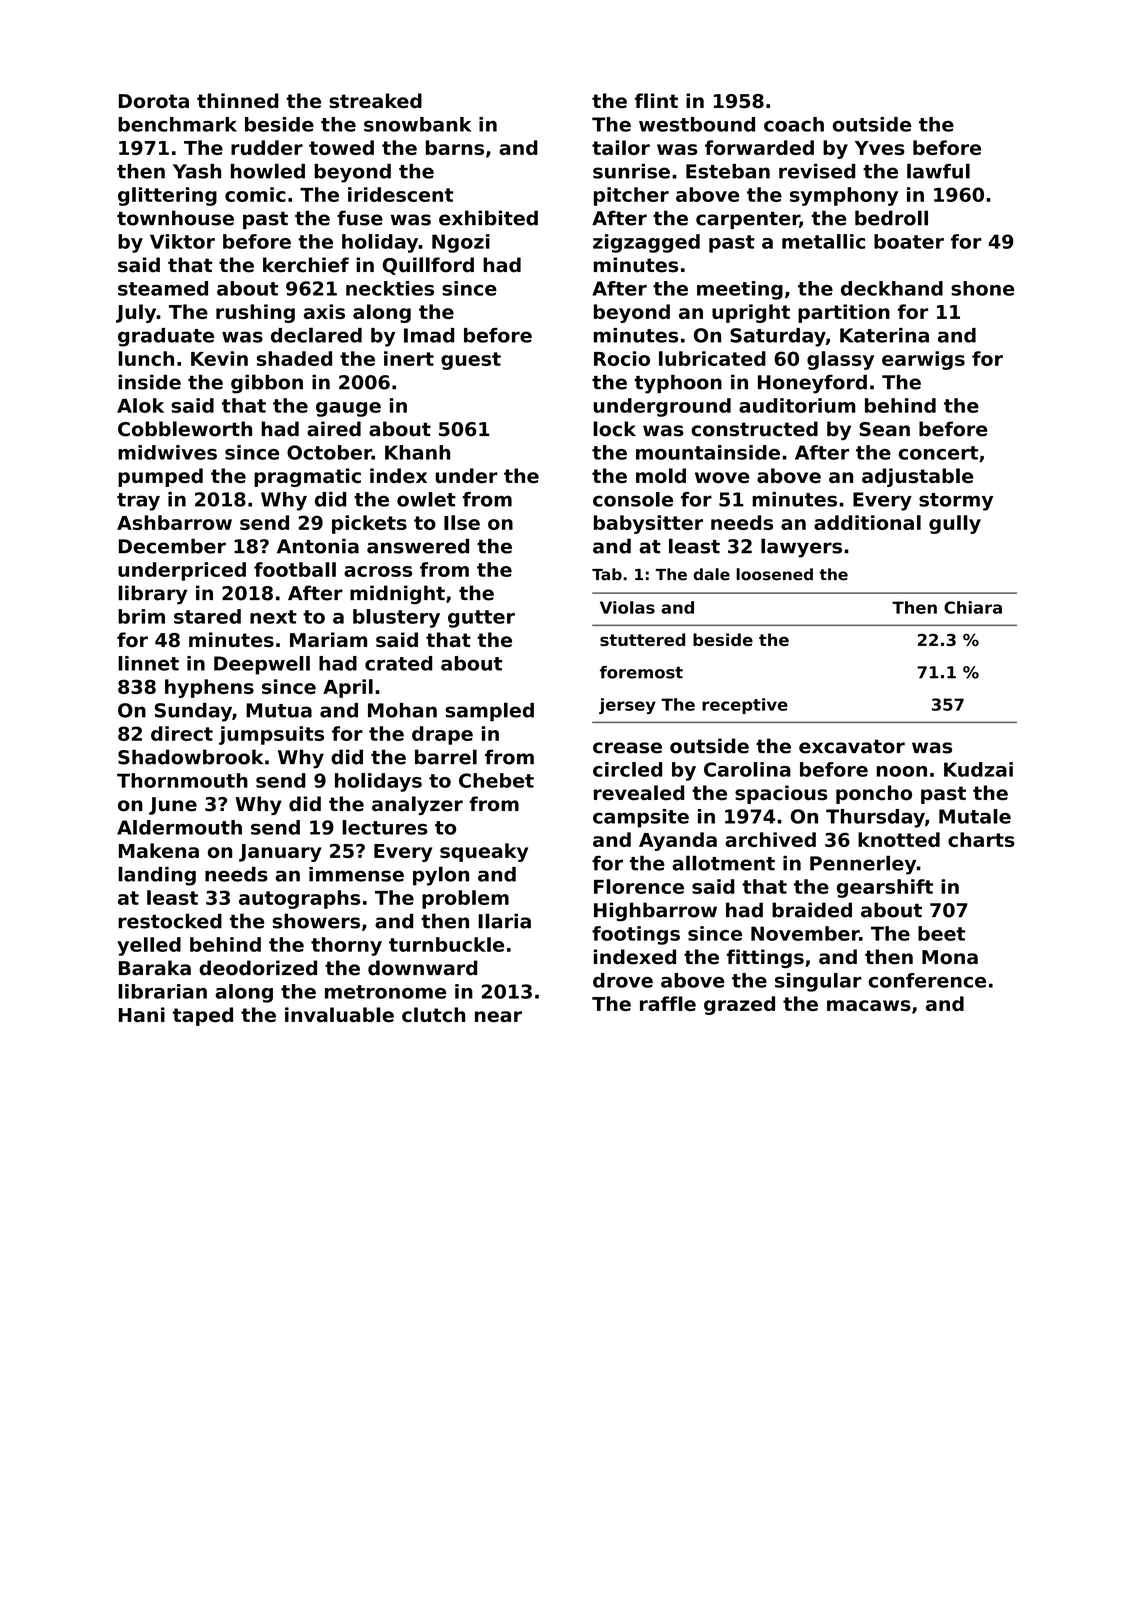  I want to click on tray, so click(138, 502).
